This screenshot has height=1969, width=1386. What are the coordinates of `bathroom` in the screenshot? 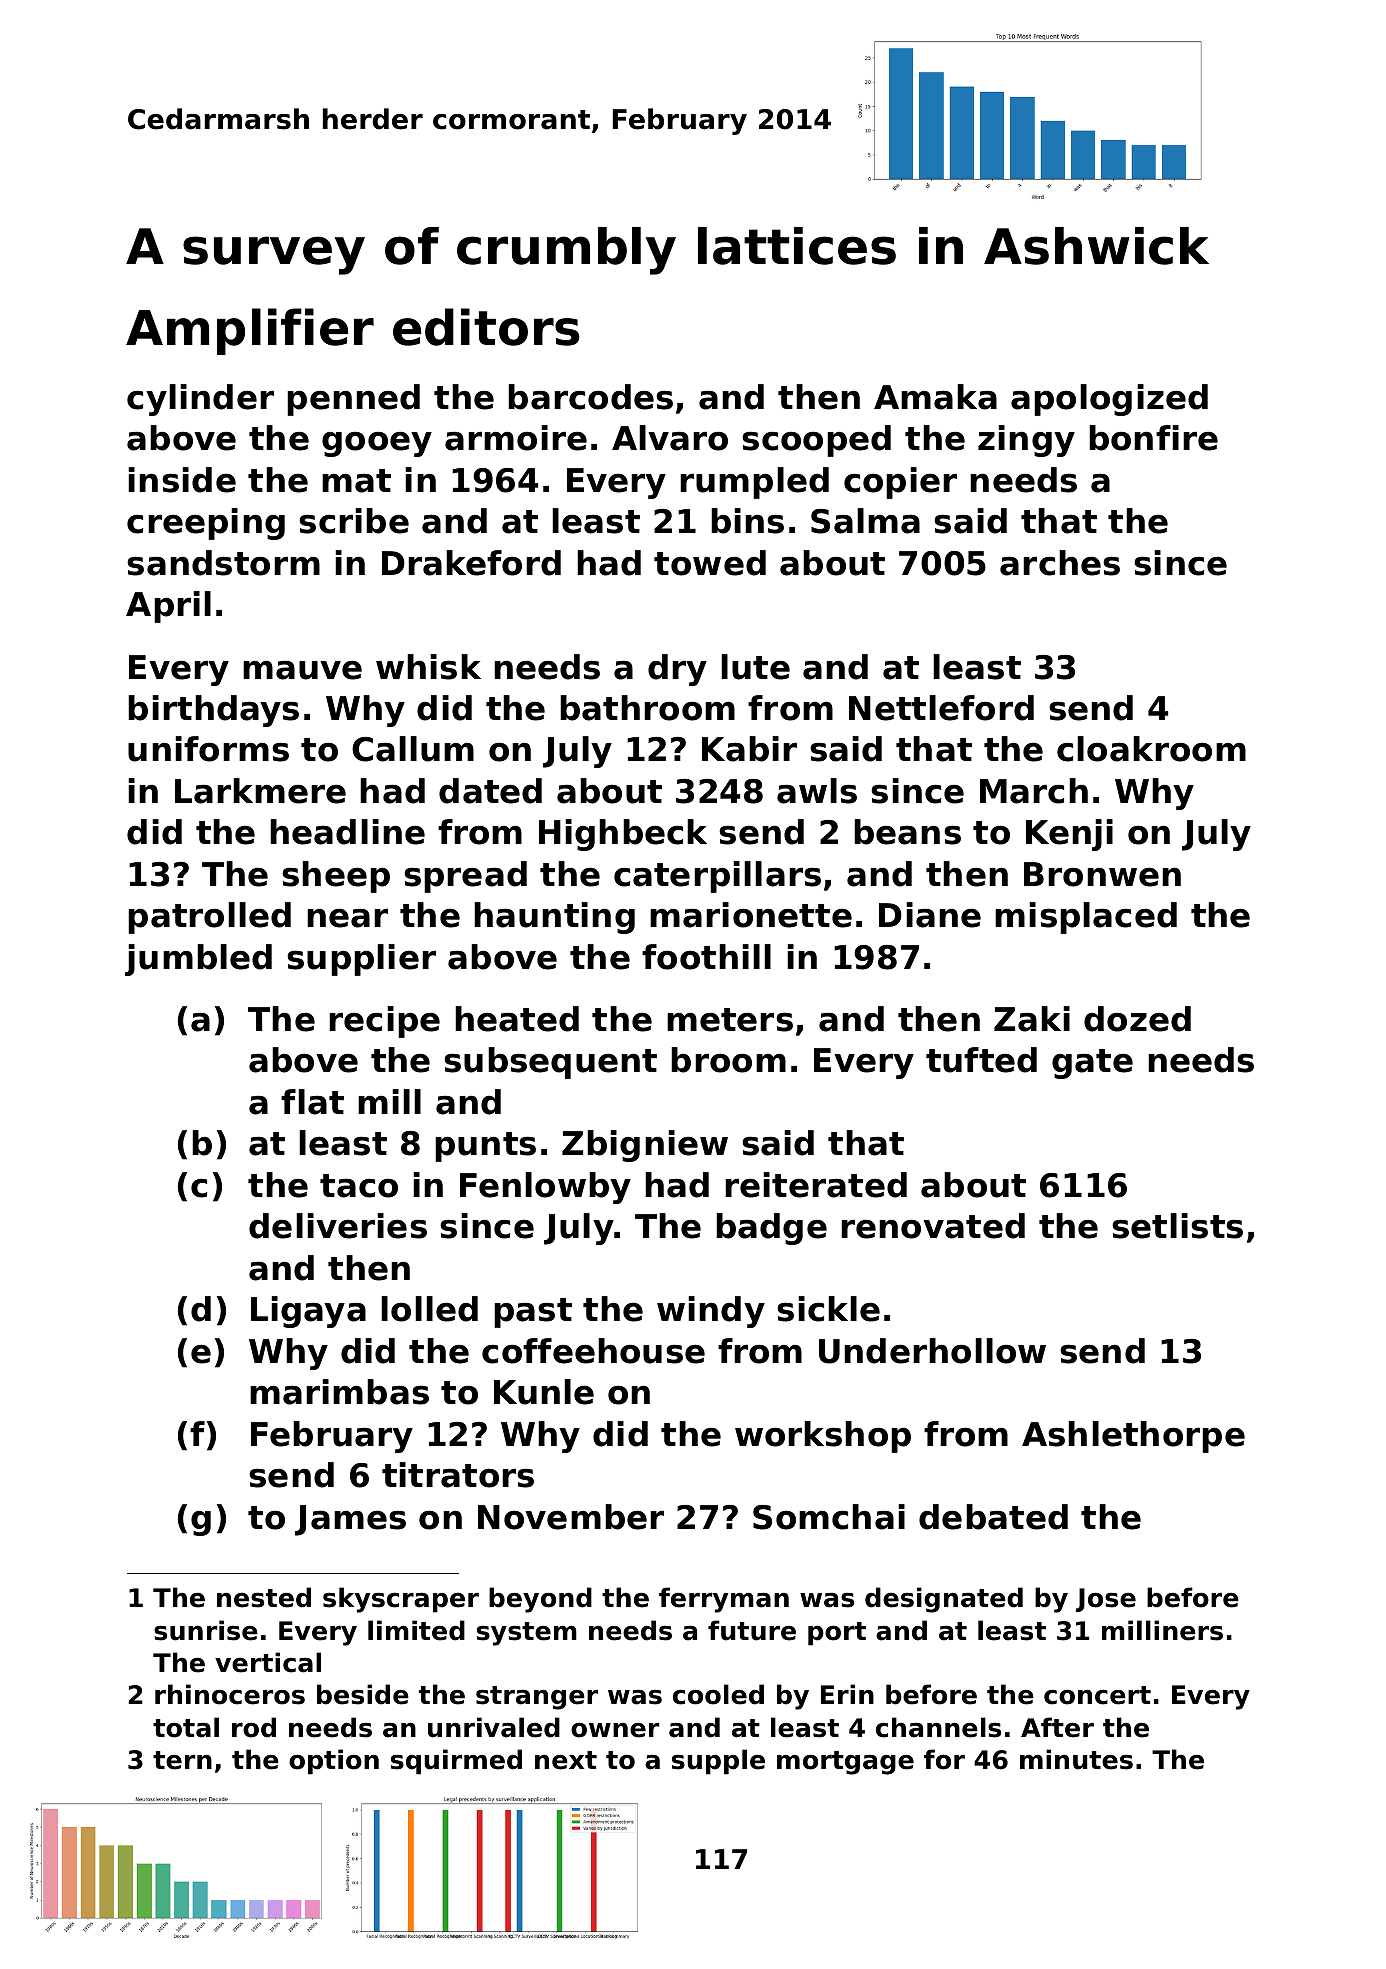 It's located at (647, 708).
